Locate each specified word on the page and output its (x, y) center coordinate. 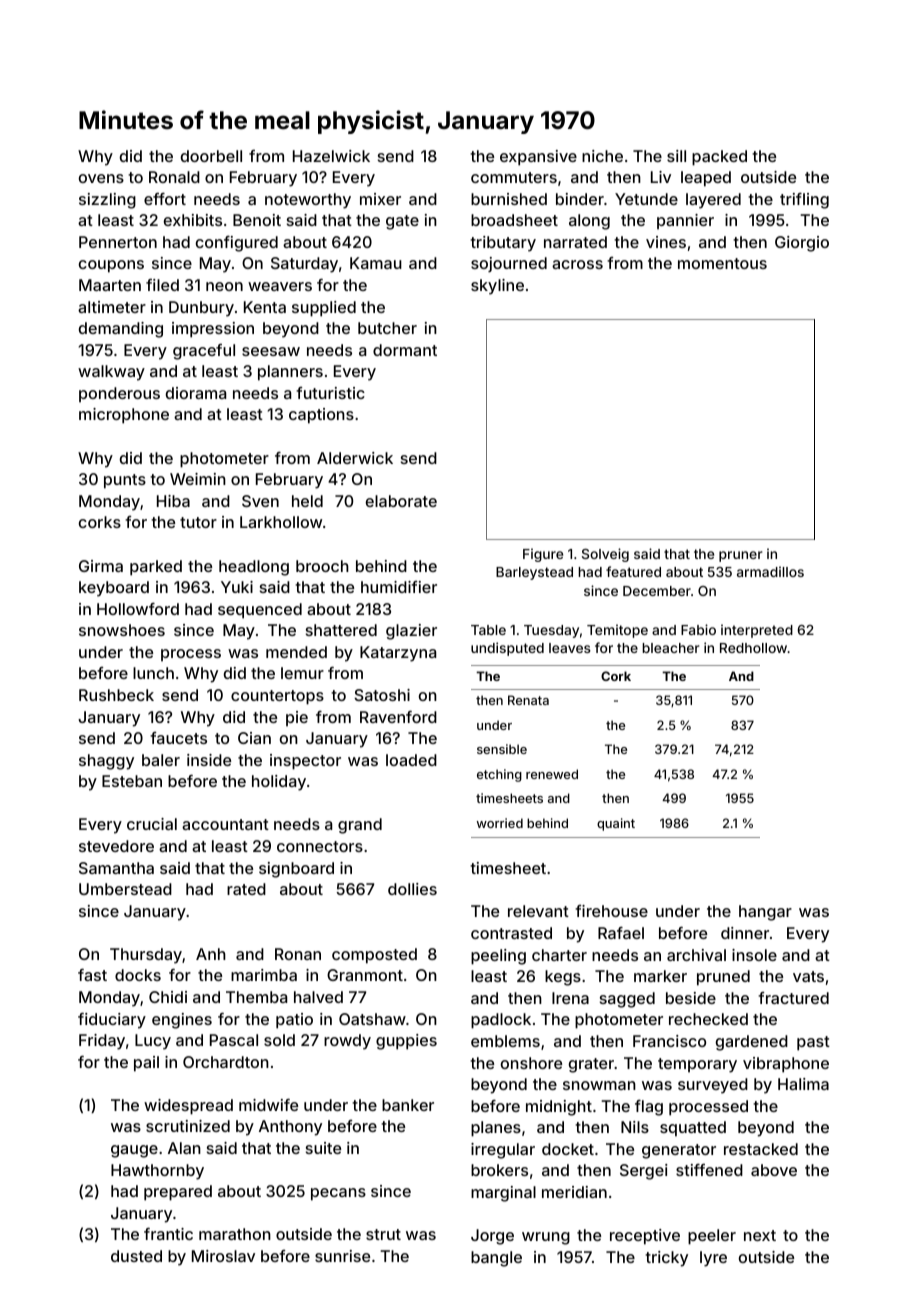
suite (323, 1148)
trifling (804, 201)
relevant (538, 911)
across (577, 264)
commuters (514, 177)
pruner (740, 556)
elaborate (401, 501)
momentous (722, 263)
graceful (204, 352)
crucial (152, 824)
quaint (616, 824)
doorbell (211, 156)
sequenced (260, 611)
